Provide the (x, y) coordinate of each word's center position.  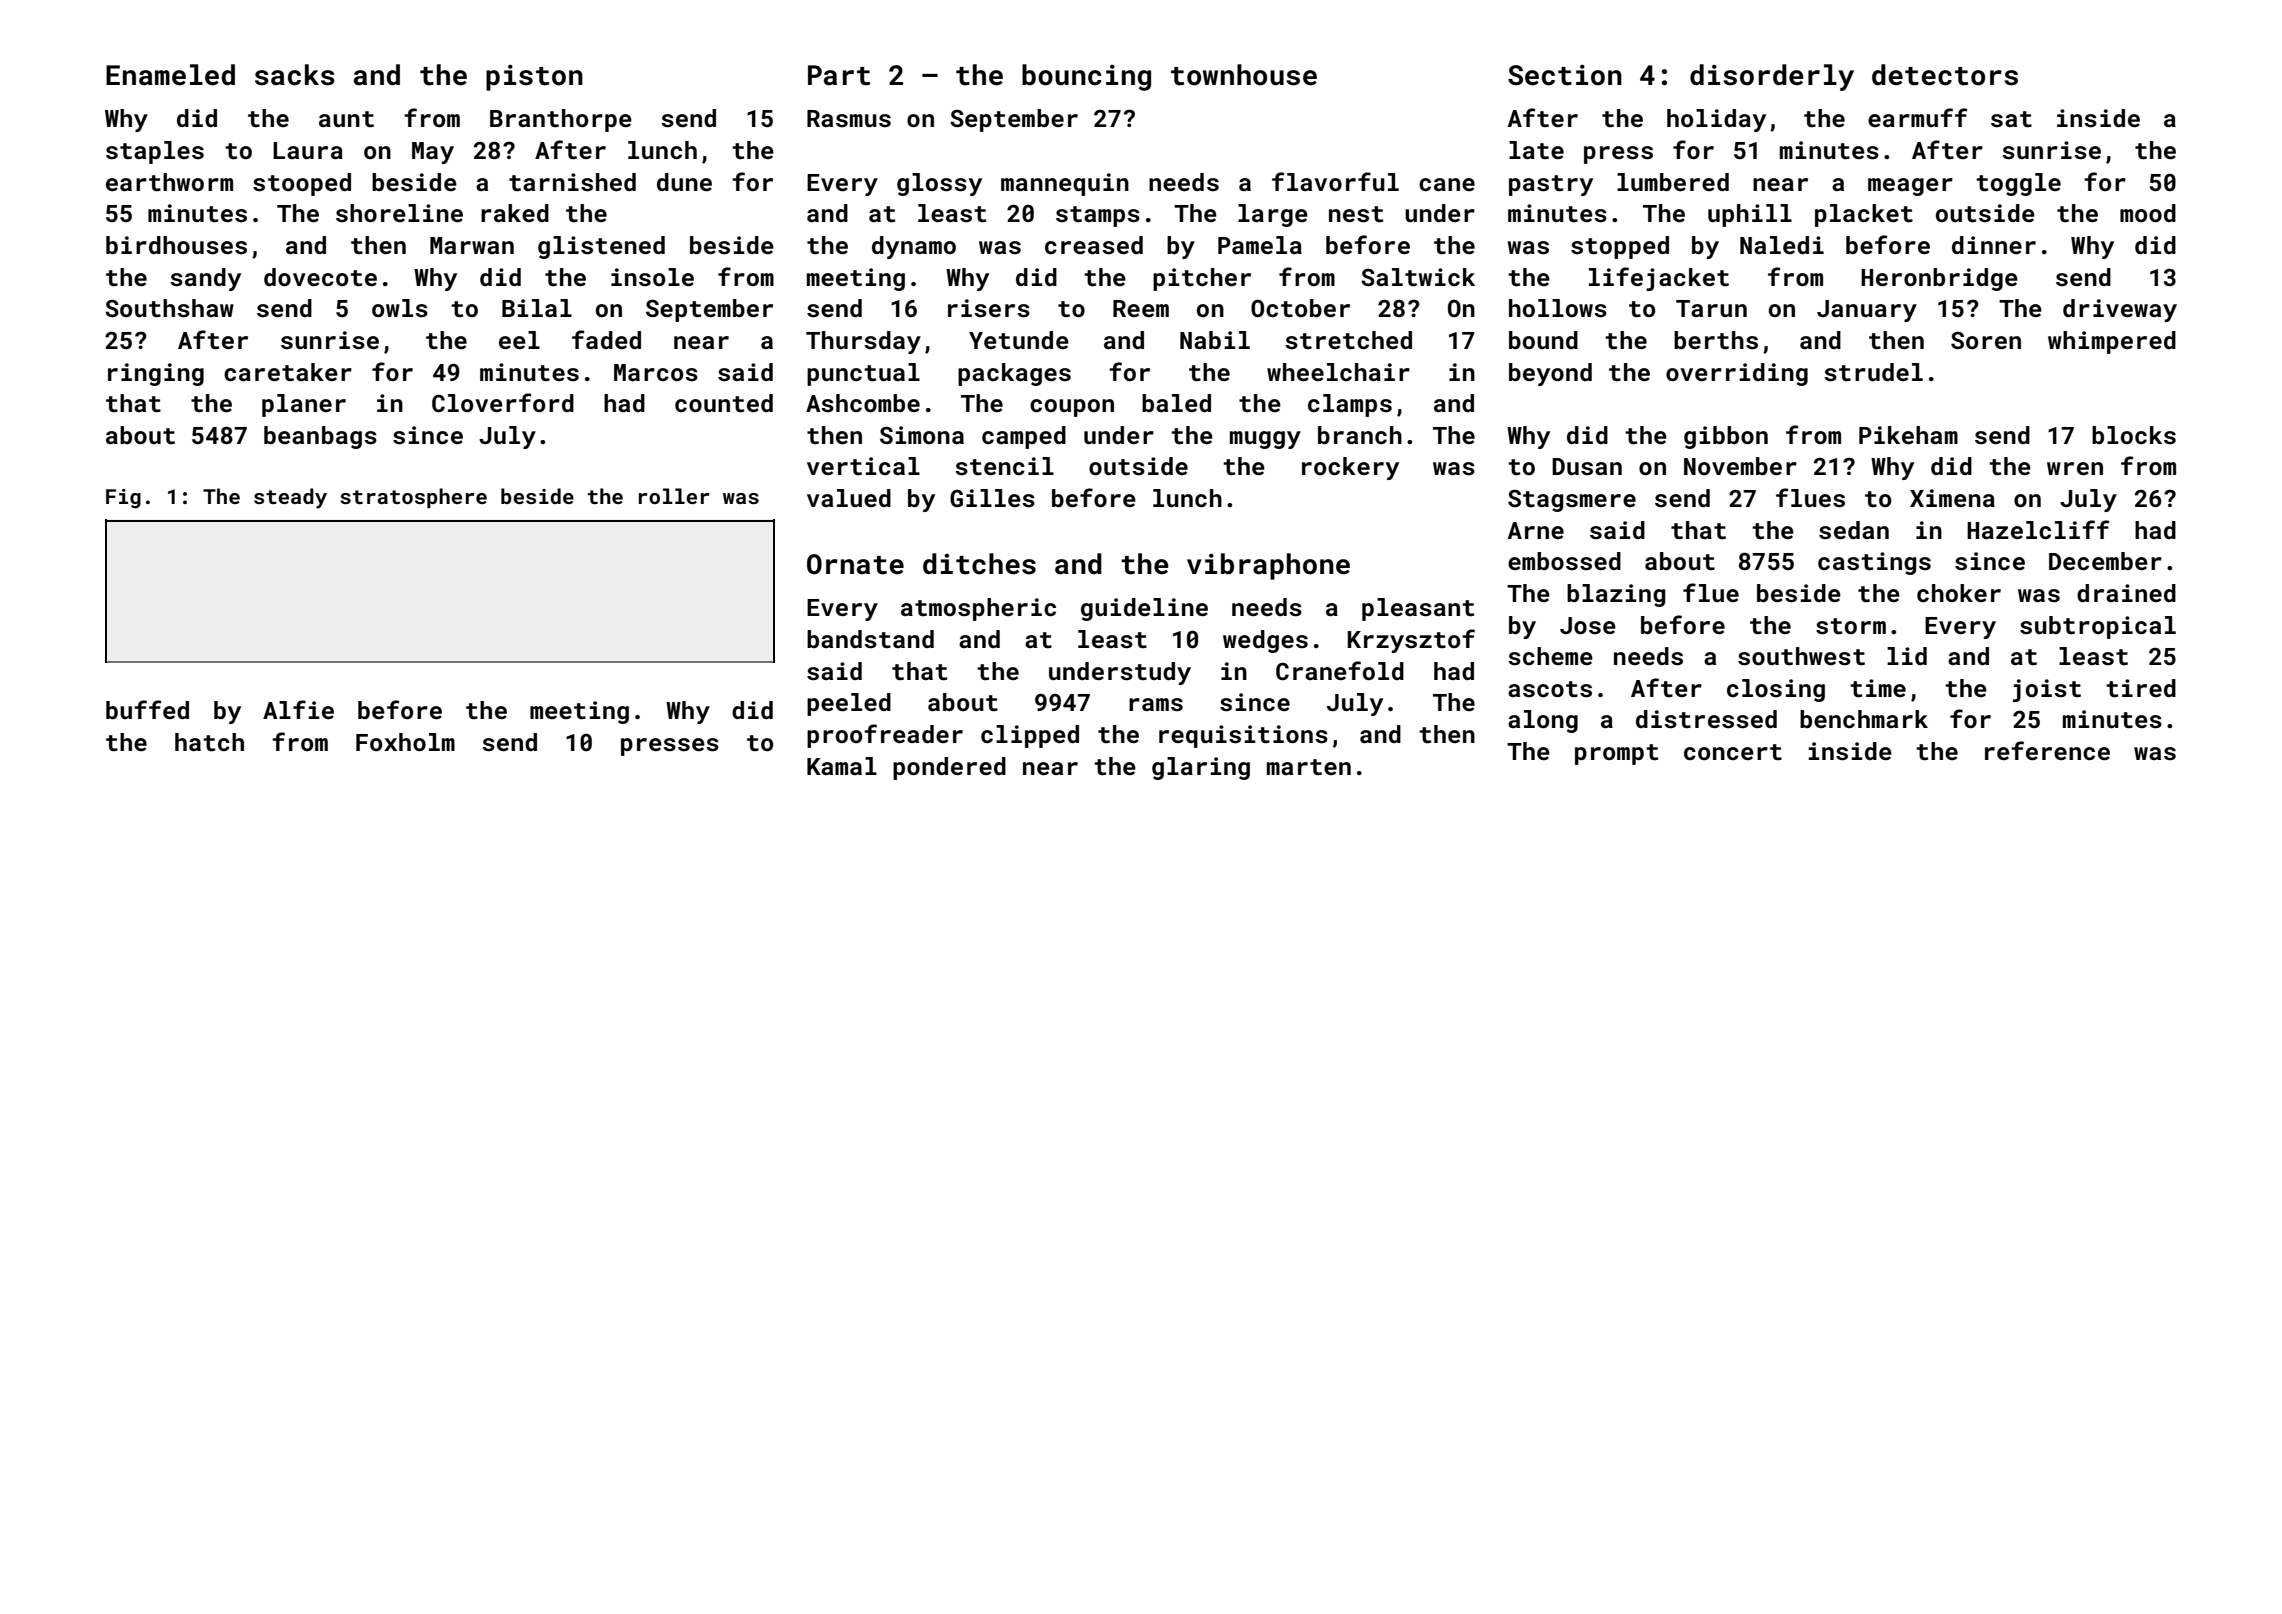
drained (2126, 593)
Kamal (842, 766)
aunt (346, 119)
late (1536, 150)
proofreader (885, 736)
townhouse (1244, 75)
